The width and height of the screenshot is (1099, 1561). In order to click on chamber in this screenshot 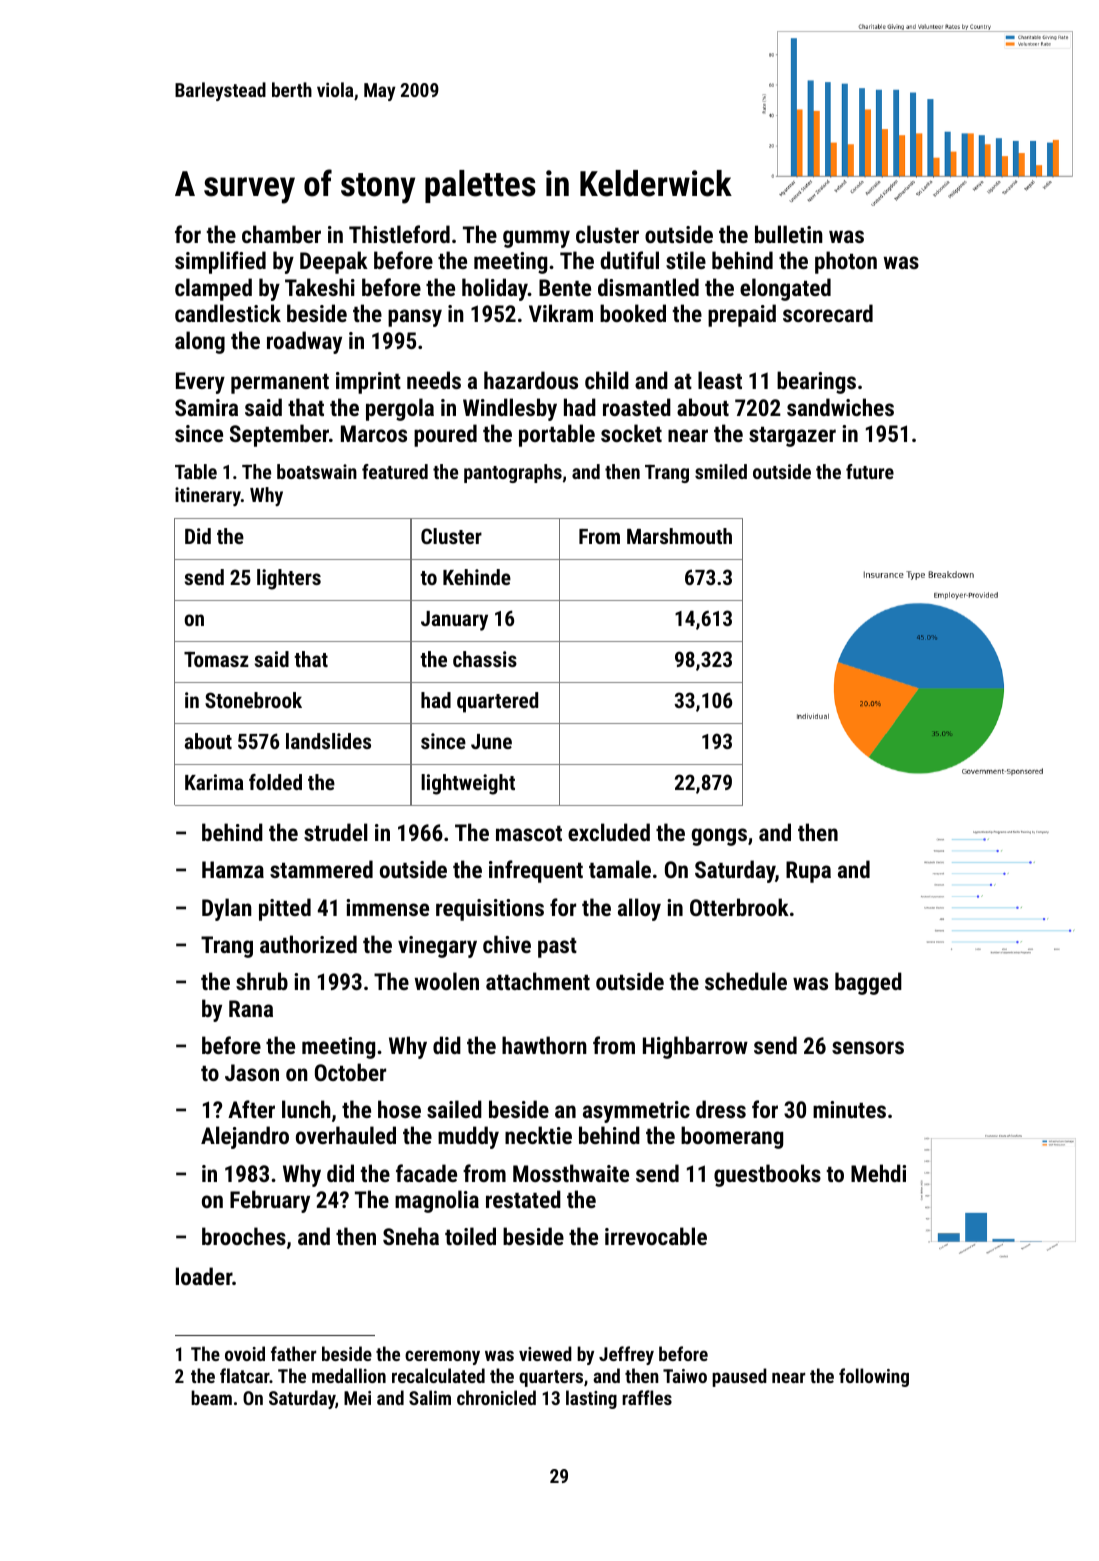, I will do `click(281, 234)`.
